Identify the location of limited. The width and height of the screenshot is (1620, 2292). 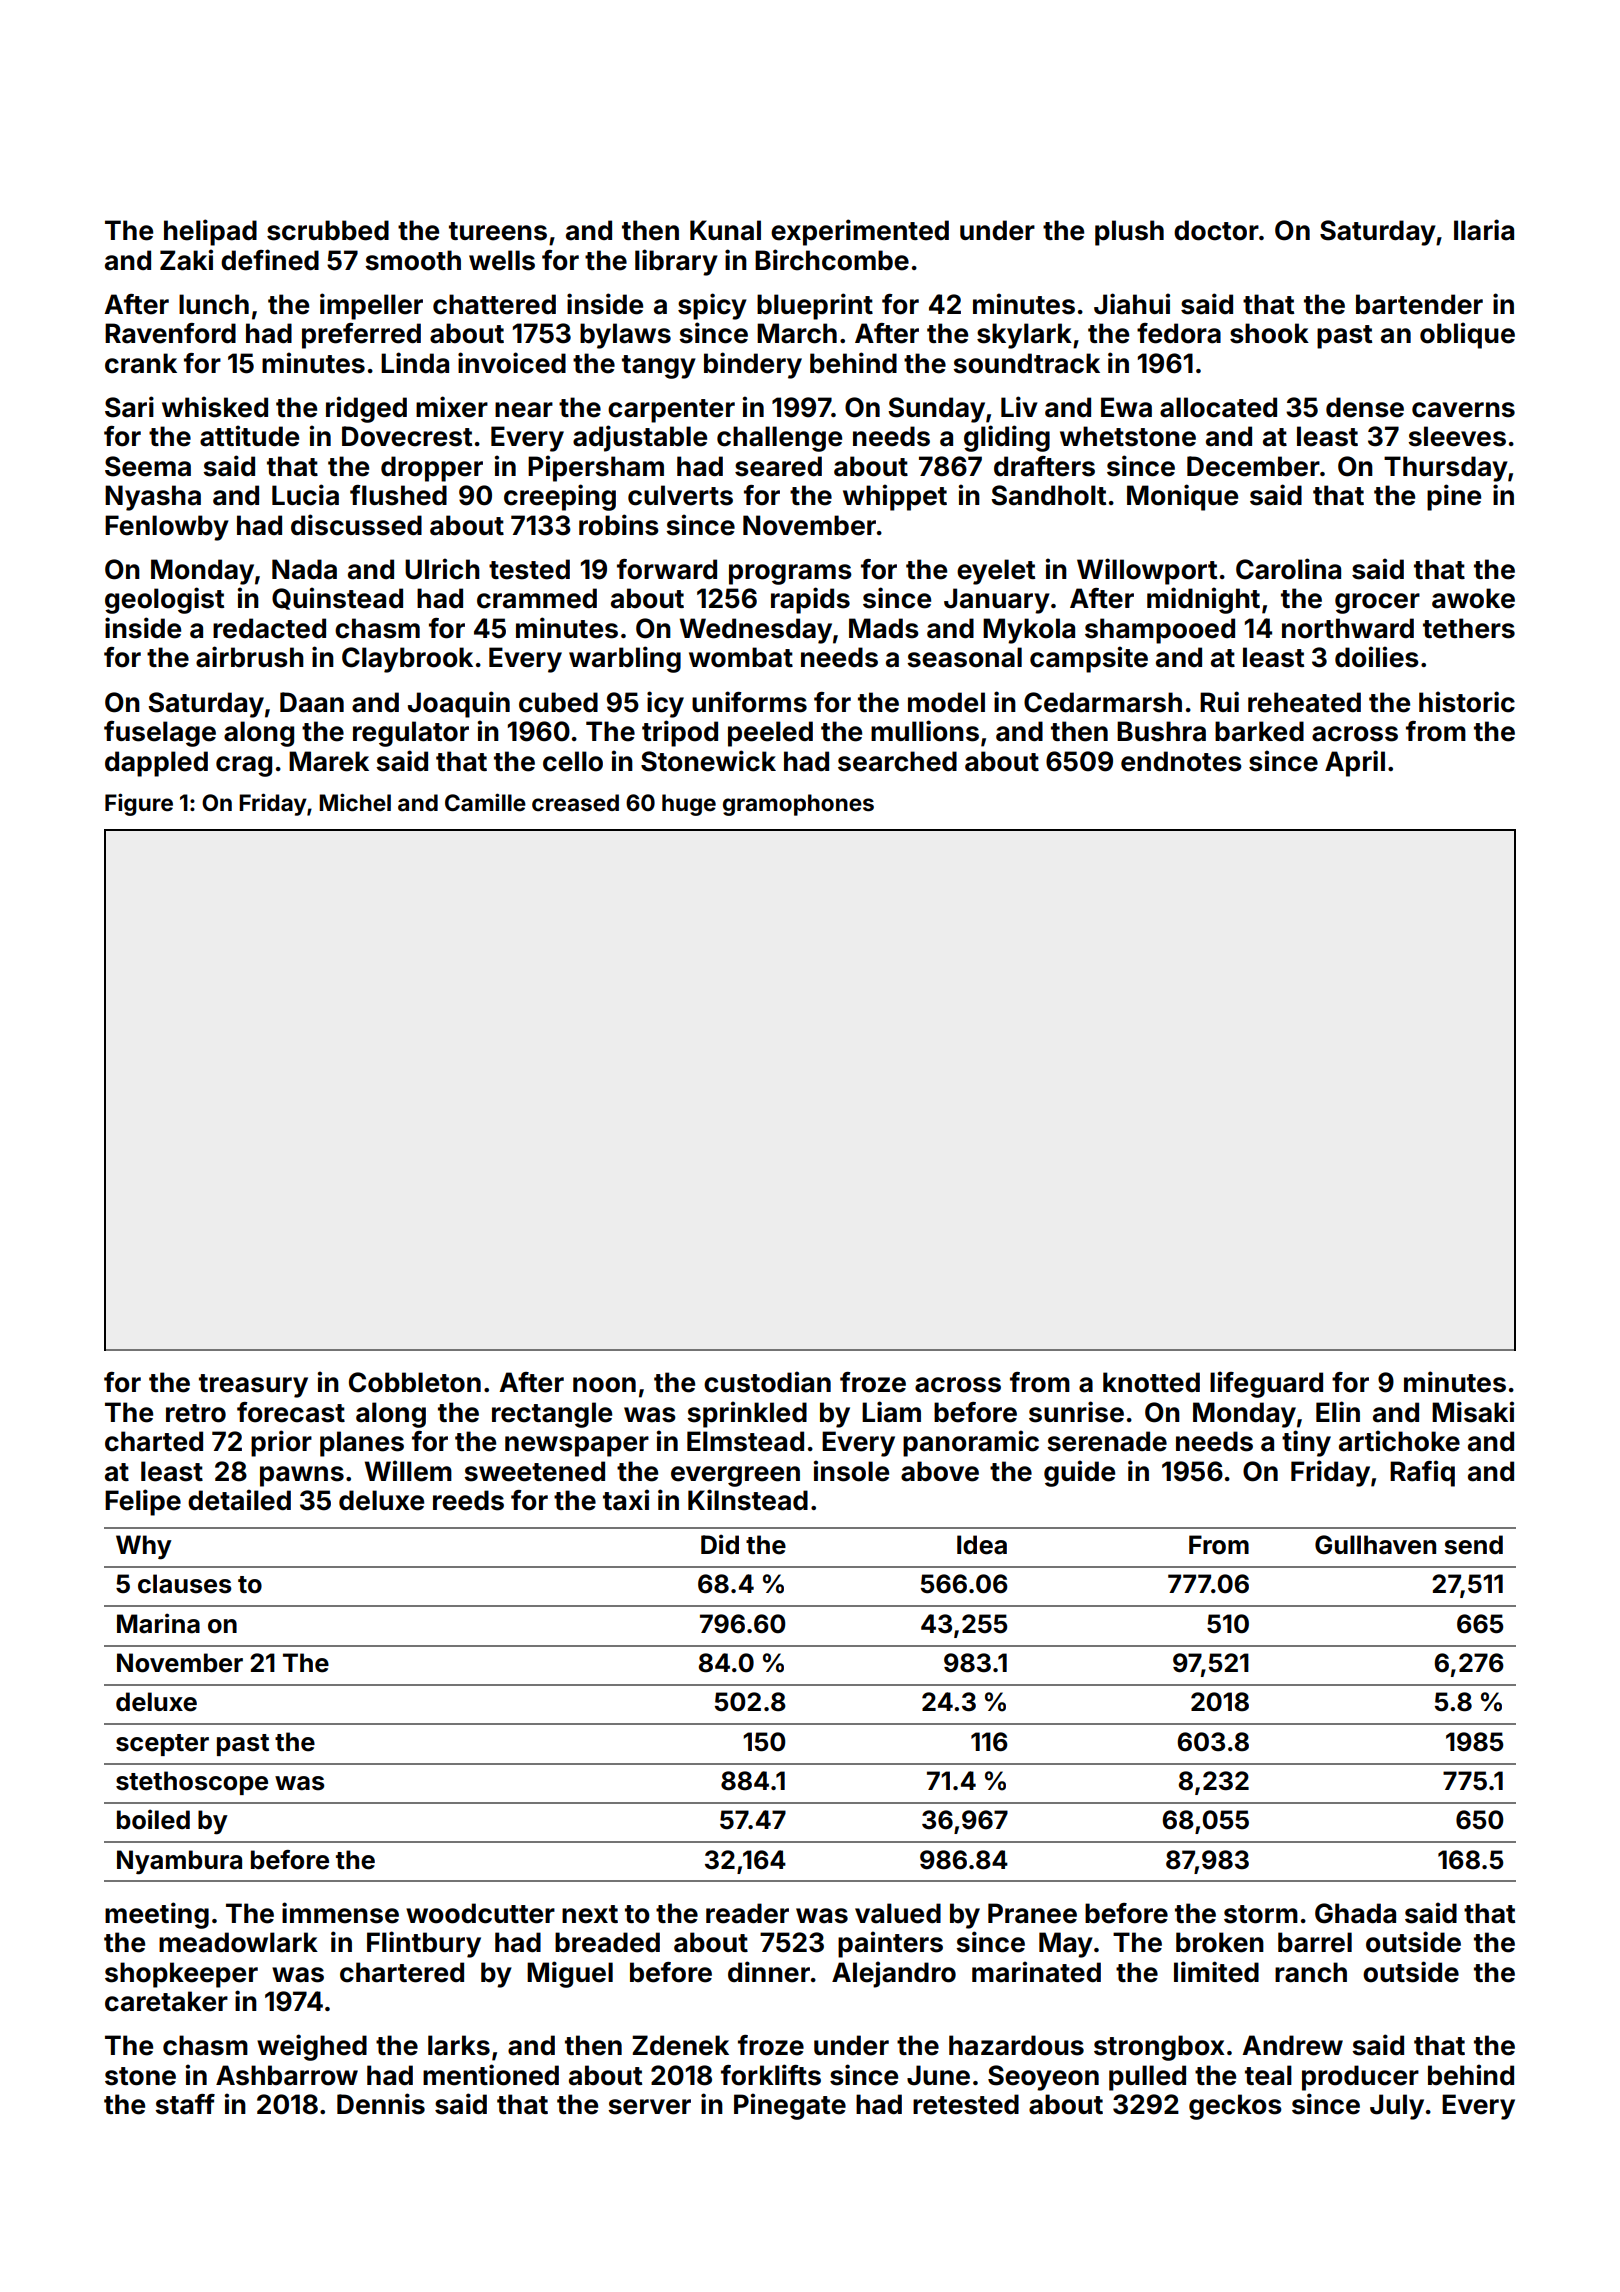
(1216, 1972).
